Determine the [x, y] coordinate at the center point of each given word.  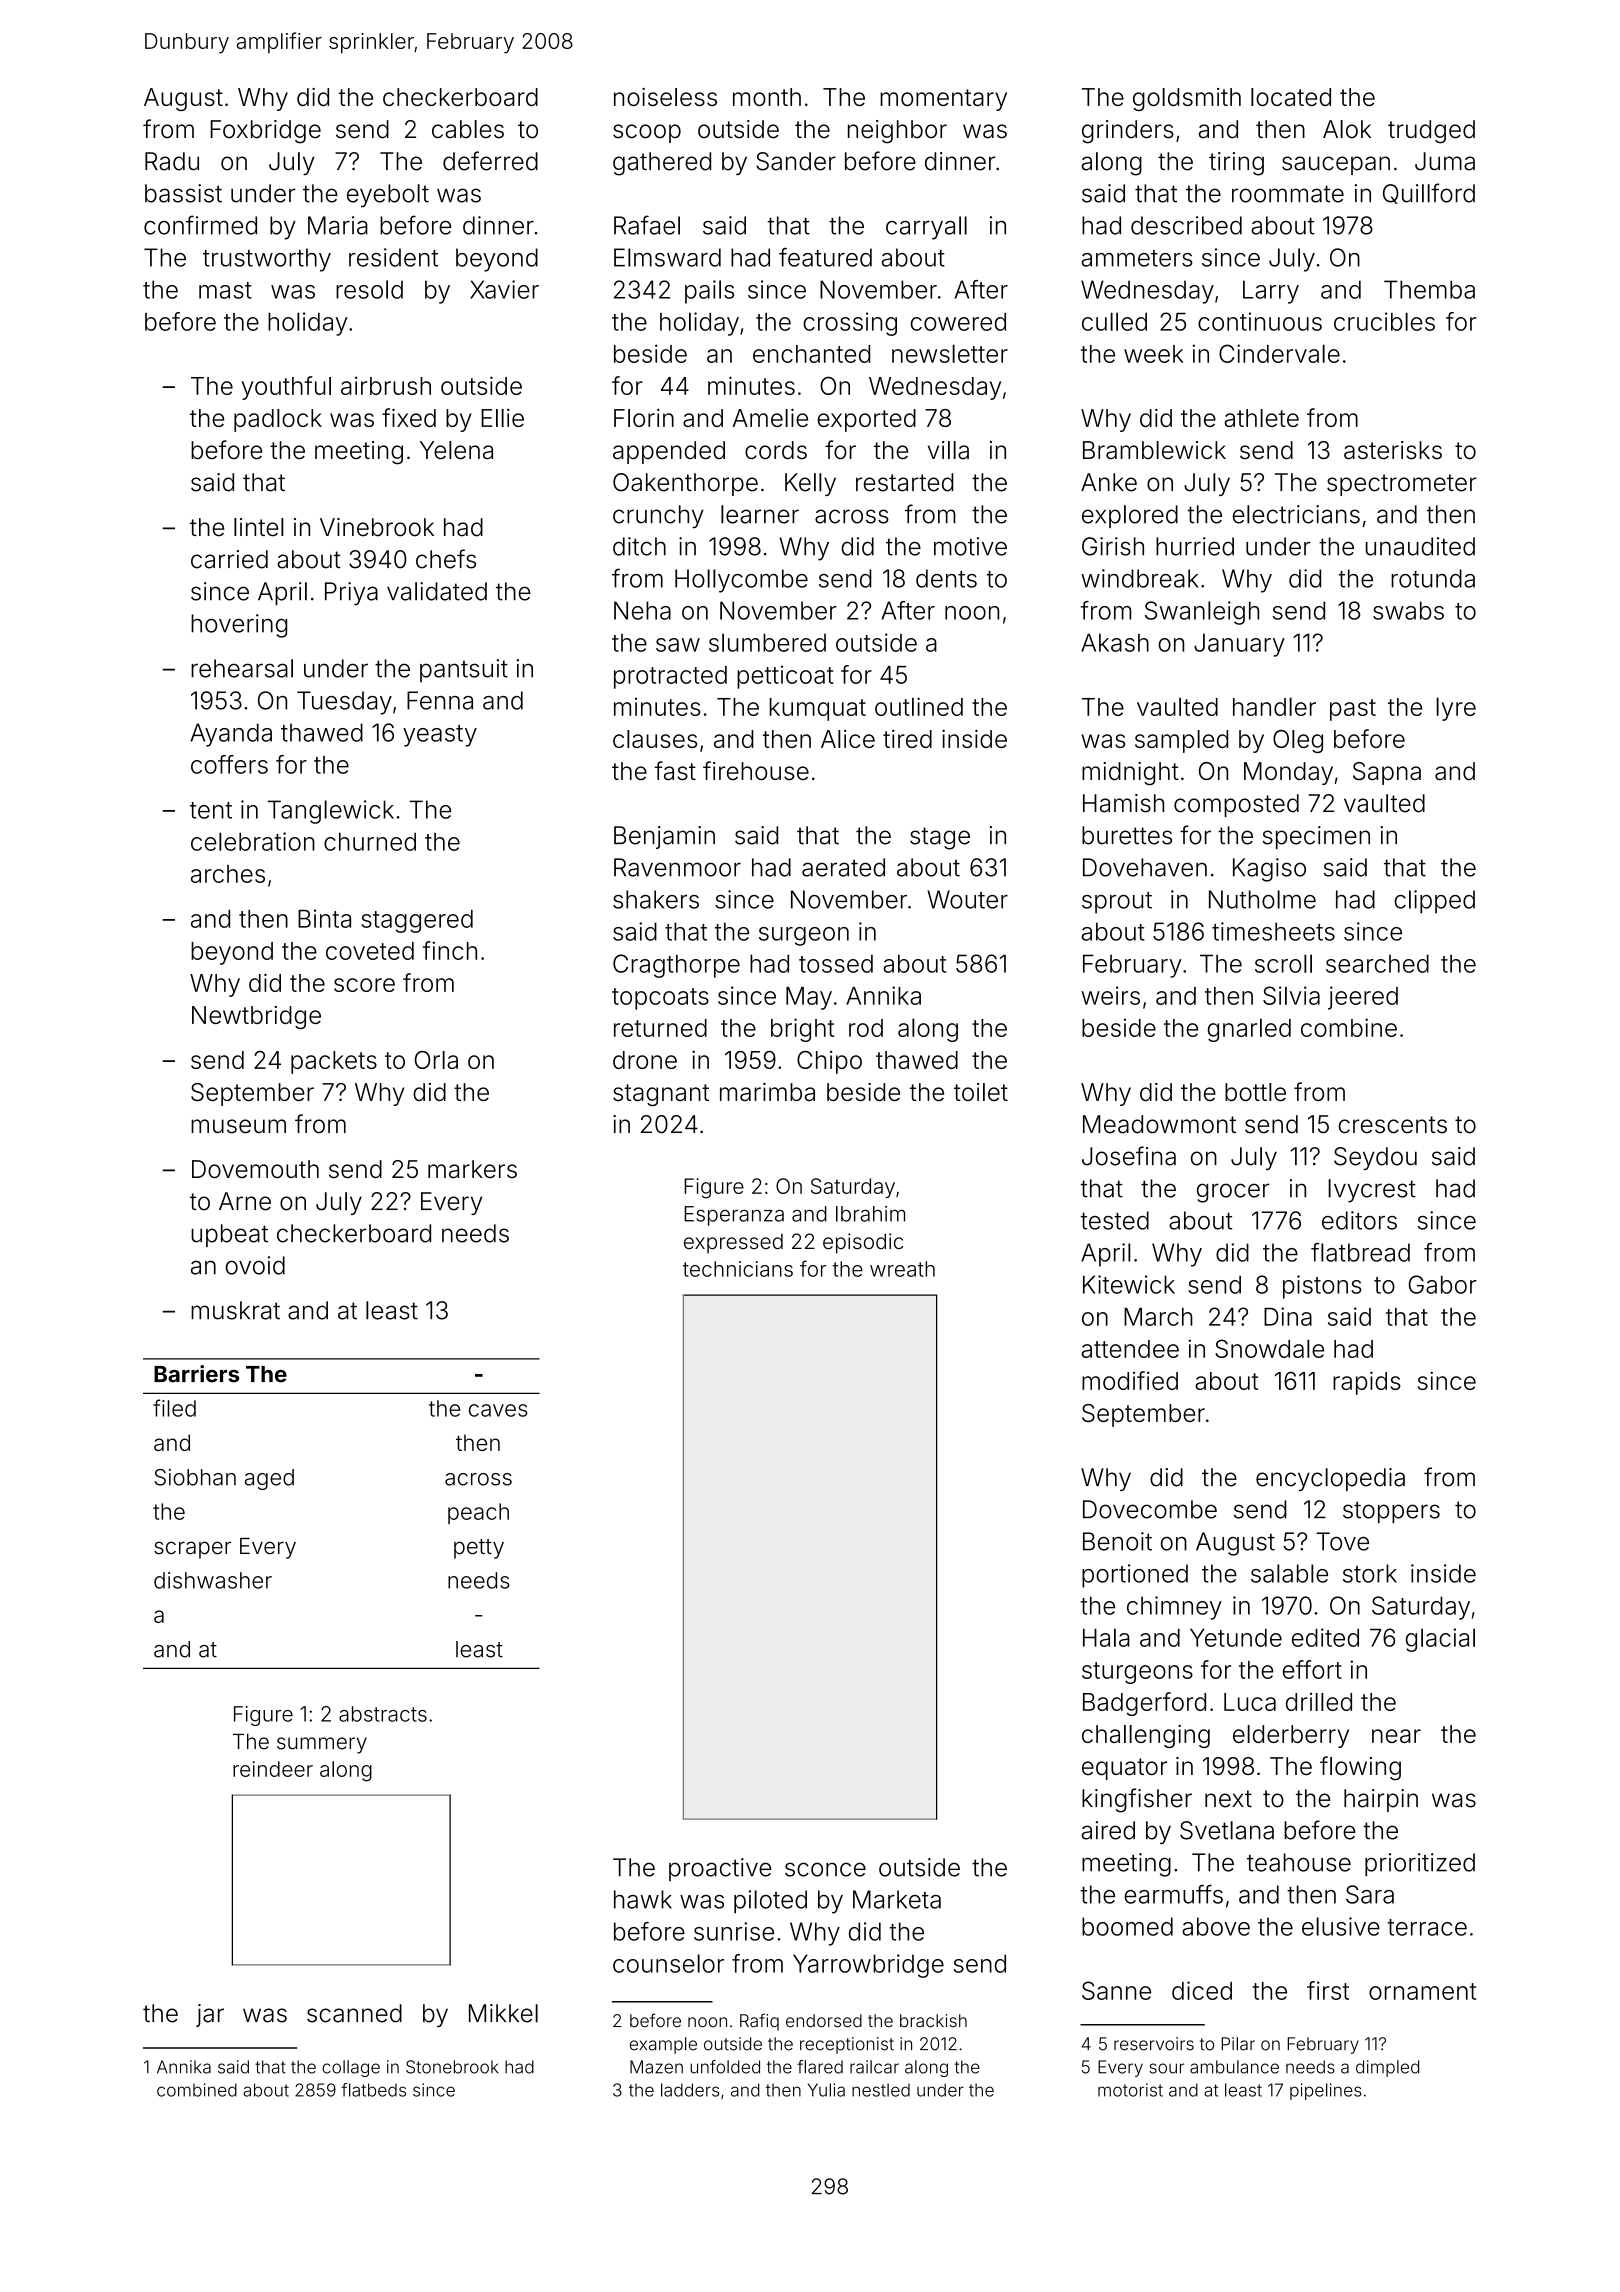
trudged [1431, 132]
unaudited [1420, 546]
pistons [1322, 1287]
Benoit [1117, 1541]
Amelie [770, 418]
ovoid [255, 1265]
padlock [278, 420]
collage [351, 2068]
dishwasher [213, 1580]
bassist [183, 193]
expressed [733, 1243]
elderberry [1291, 1736]
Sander [796, 161]
